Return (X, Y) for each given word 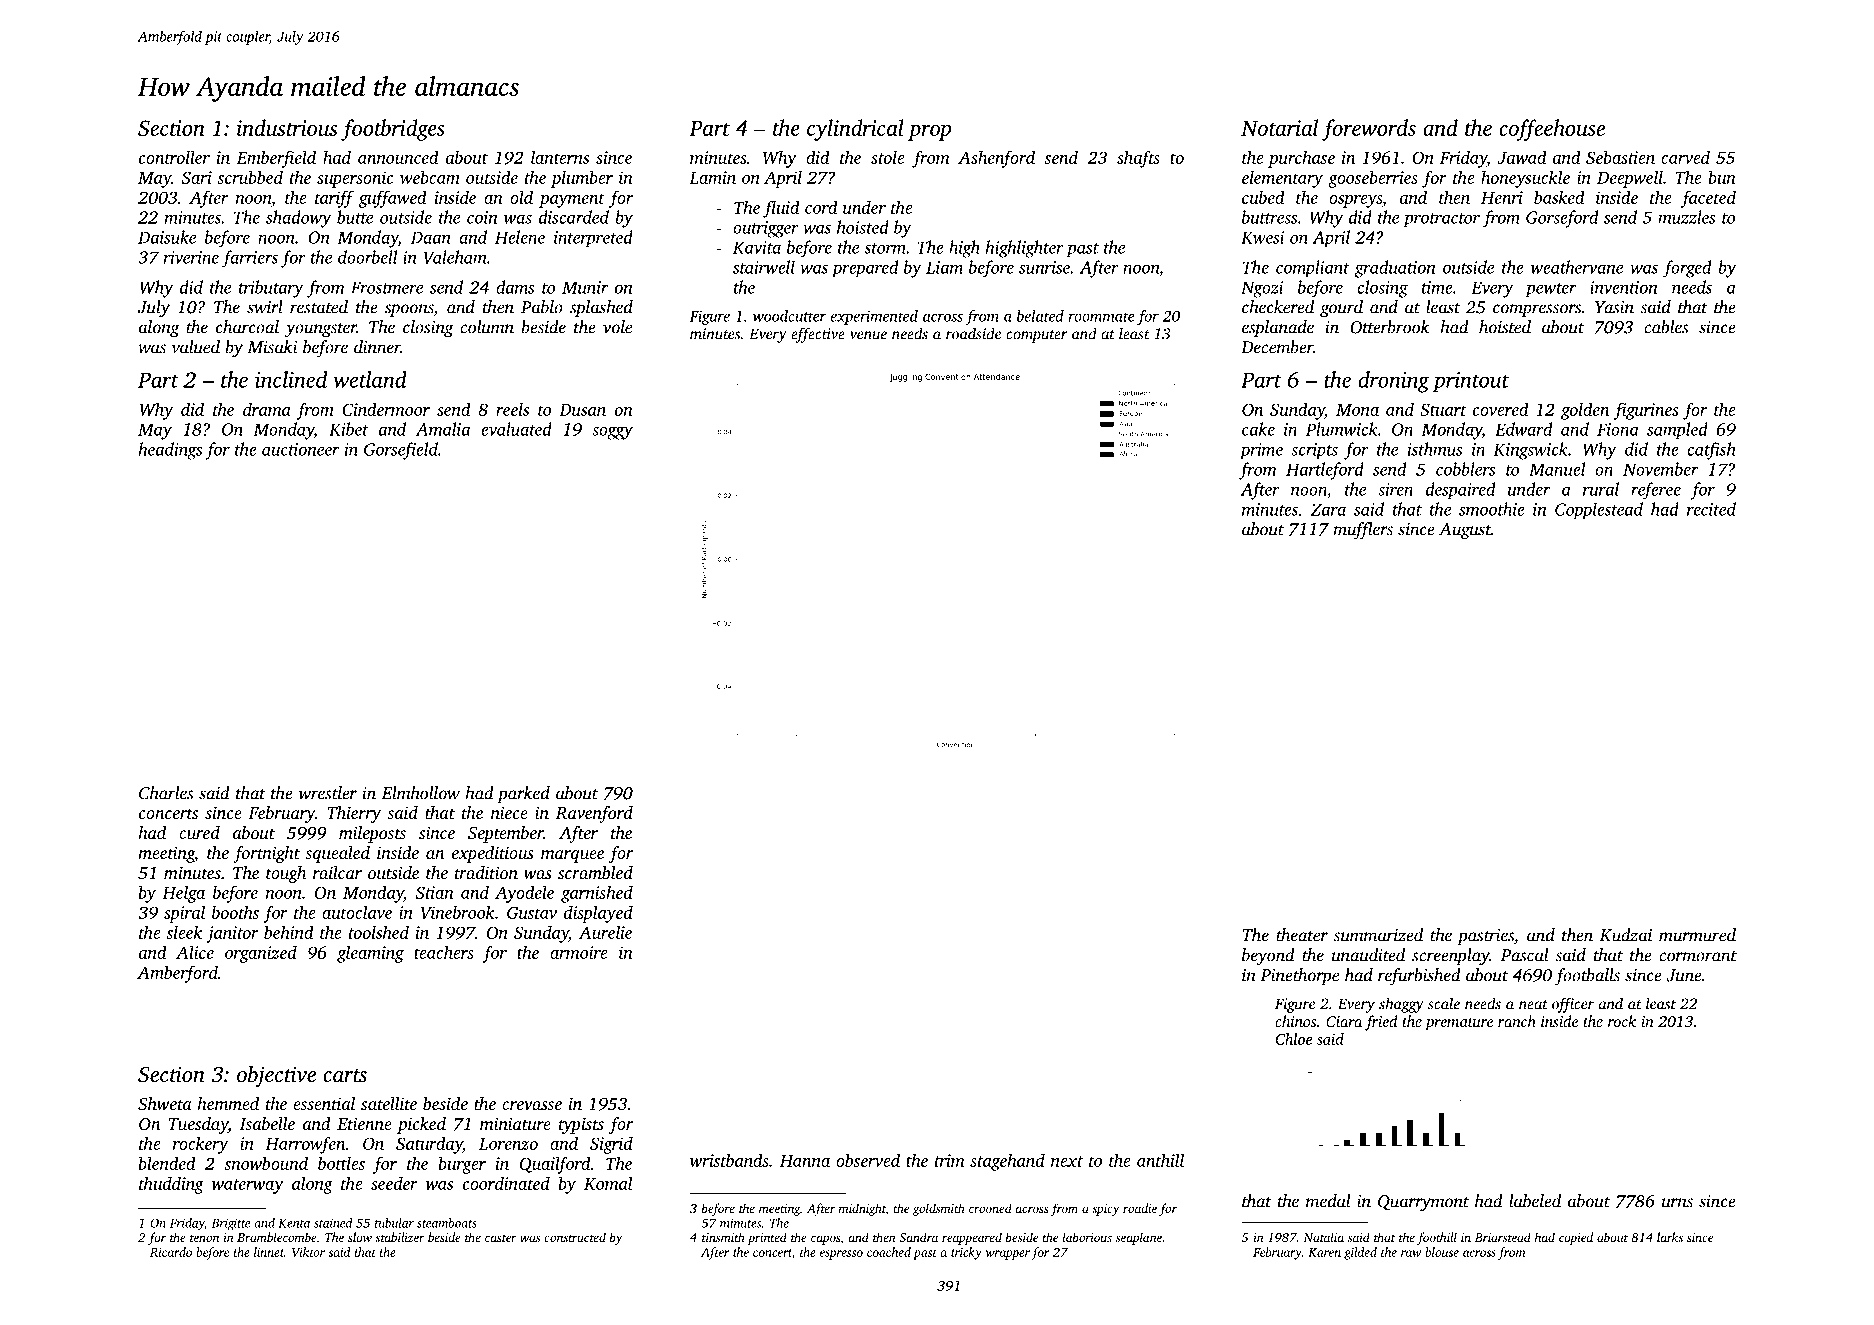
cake (1258, 429)
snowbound (266, 1163)
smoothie (1492, 509)
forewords (1369, 130)
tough (286, 874)
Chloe (1294, 1039)
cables (1666, 327)
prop (929, 133)
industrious (287, 127)
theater (1302, 935)
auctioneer (300, 449)
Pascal (1525, 955)
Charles (166, 793)
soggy (612, 433)
